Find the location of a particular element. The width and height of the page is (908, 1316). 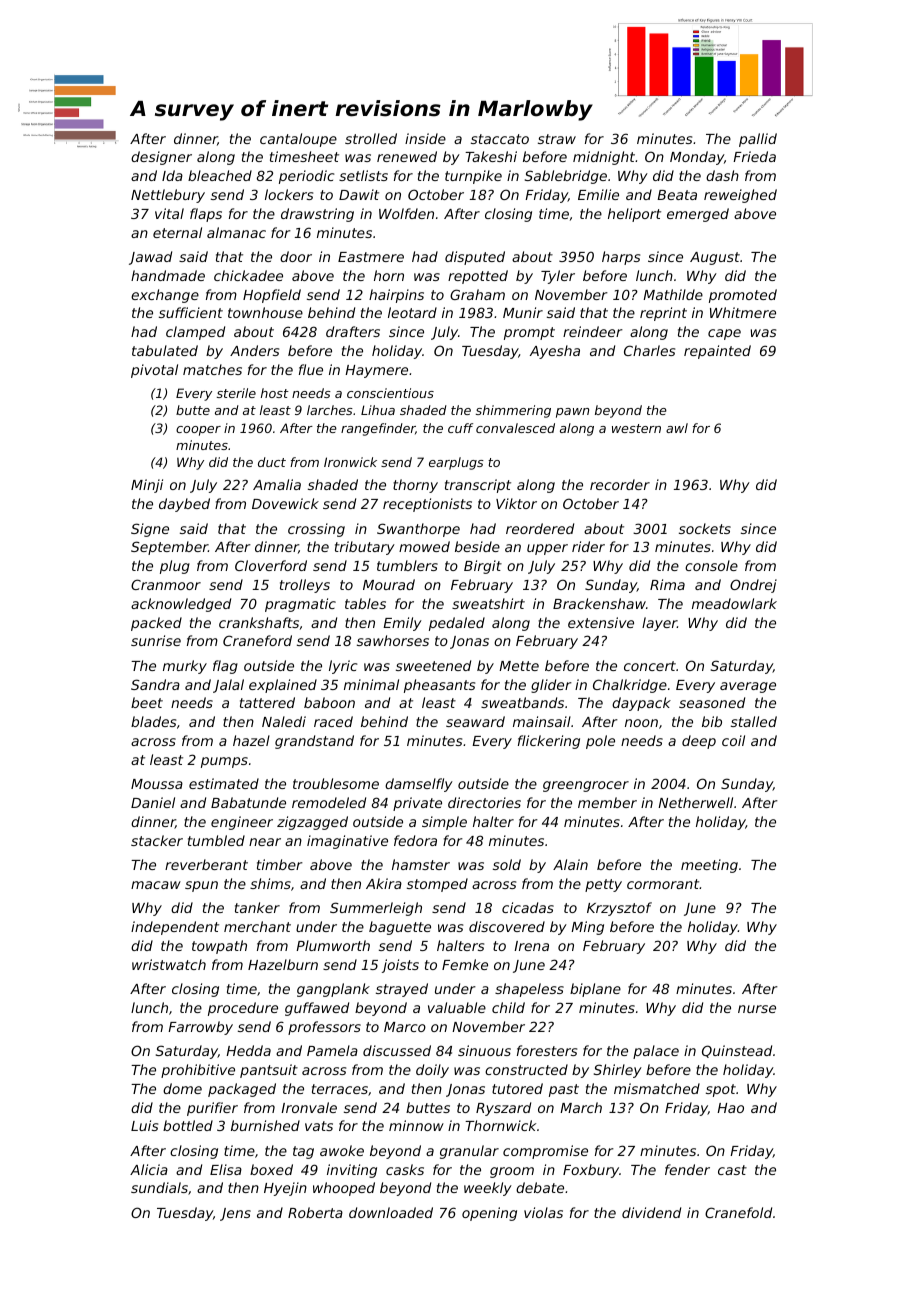

staccato is located at coordinates (500, 139).
